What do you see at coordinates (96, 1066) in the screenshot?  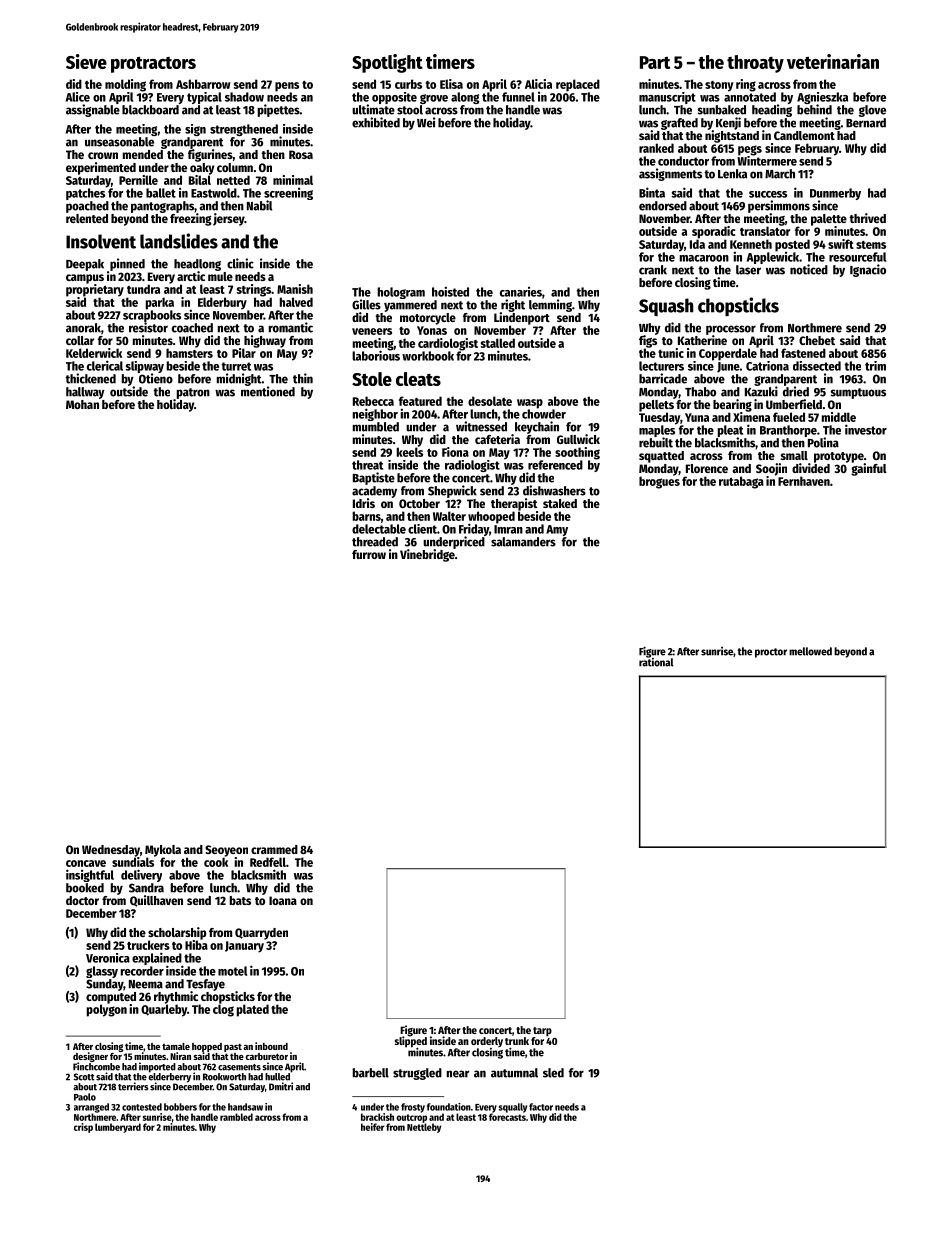 I see `Finchcombe` at bounding box center [96, 1066].
